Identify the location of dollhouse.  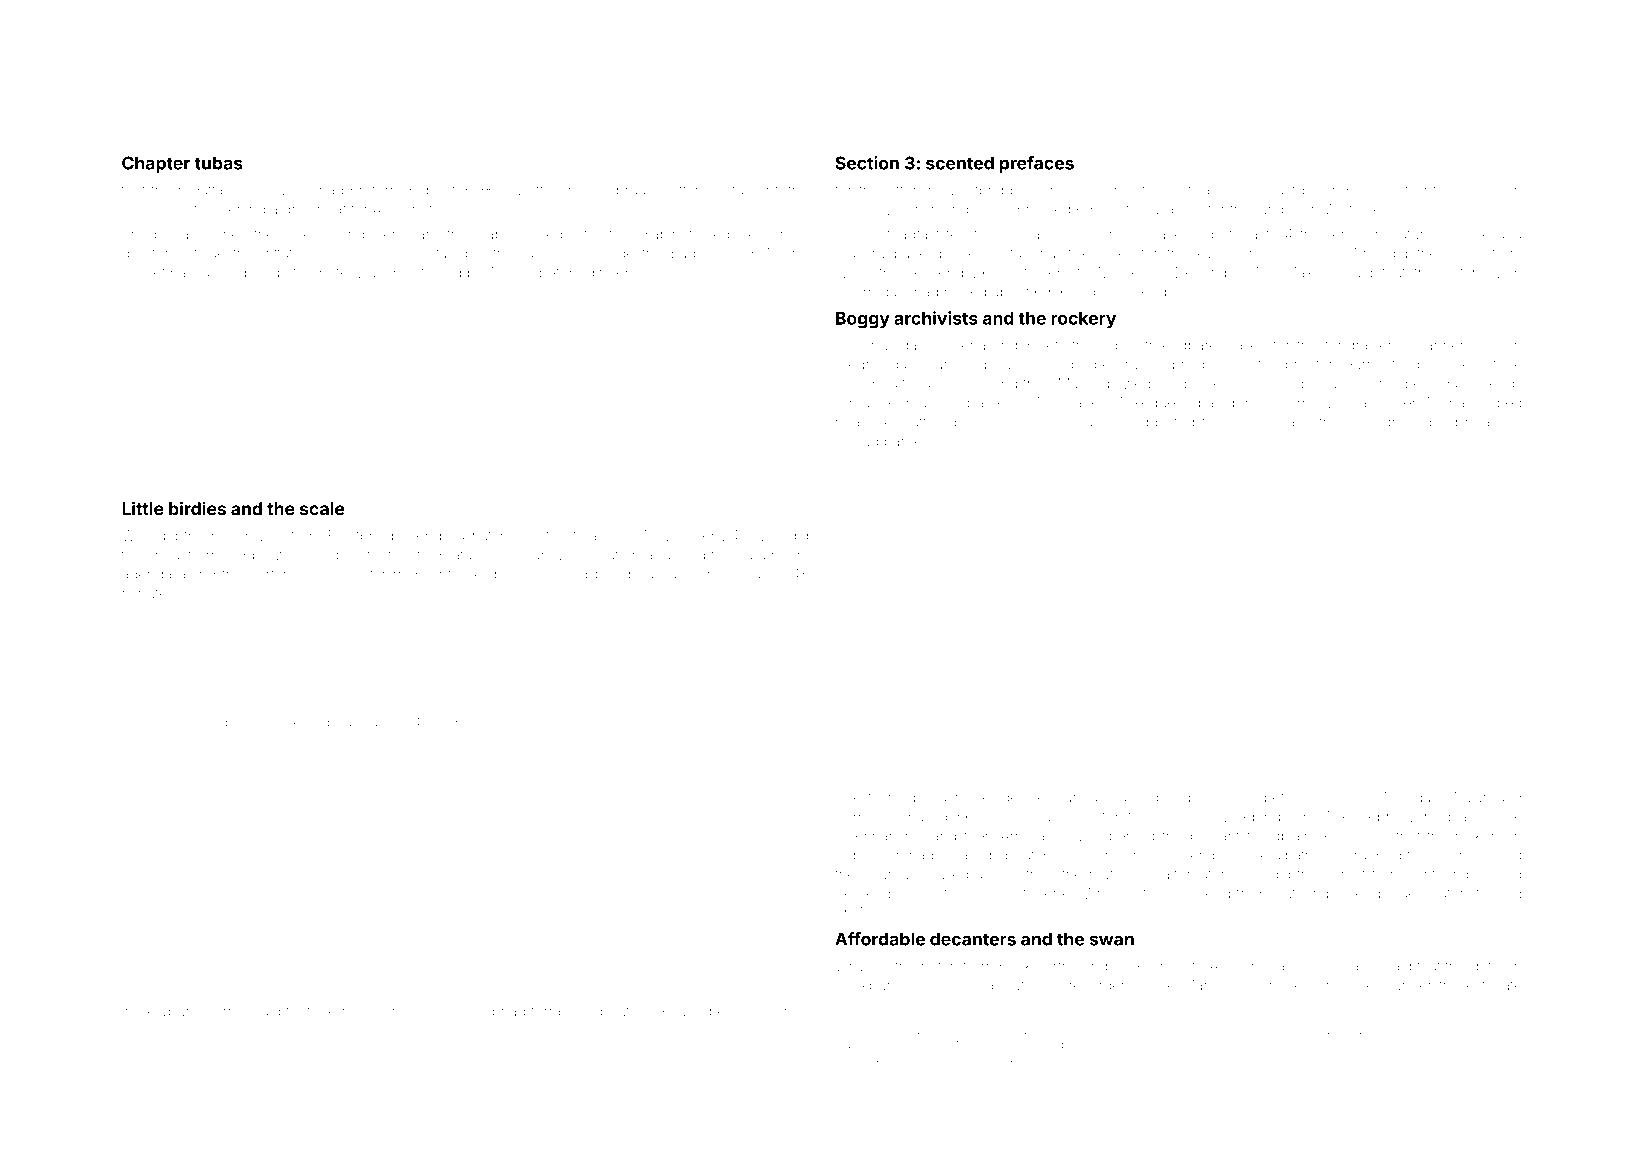
(592, 722).
